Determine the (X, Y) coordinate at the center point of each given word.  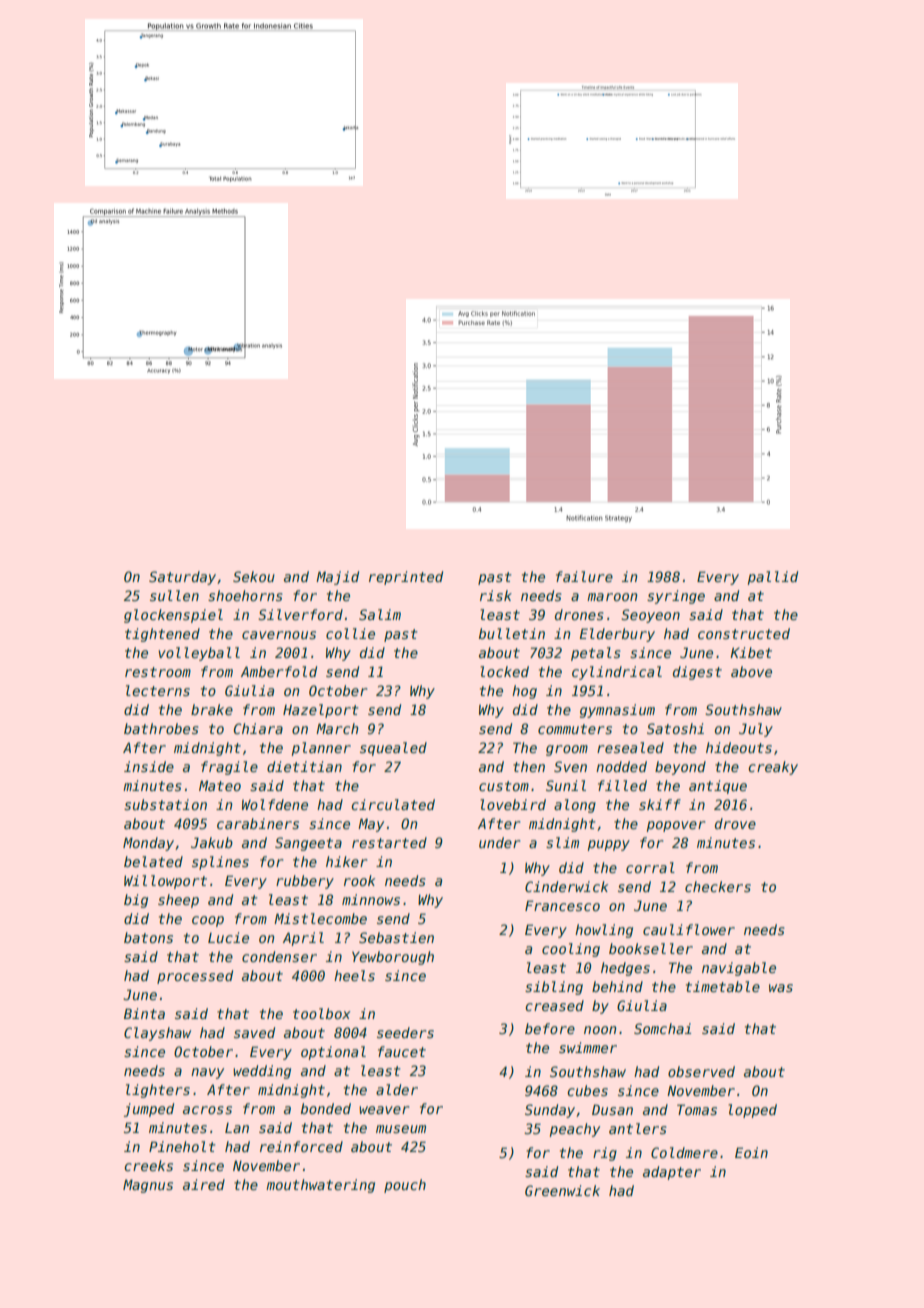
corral (650, 867)
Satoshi (675, 728)
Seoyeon (650, 616)
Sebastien (396, 937)
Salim (380, 614)
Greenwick (562, 1190)
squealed (393, 749)
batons (148, 937)
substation (165, 804)
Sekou (254, 576)
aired (204, 1184)
